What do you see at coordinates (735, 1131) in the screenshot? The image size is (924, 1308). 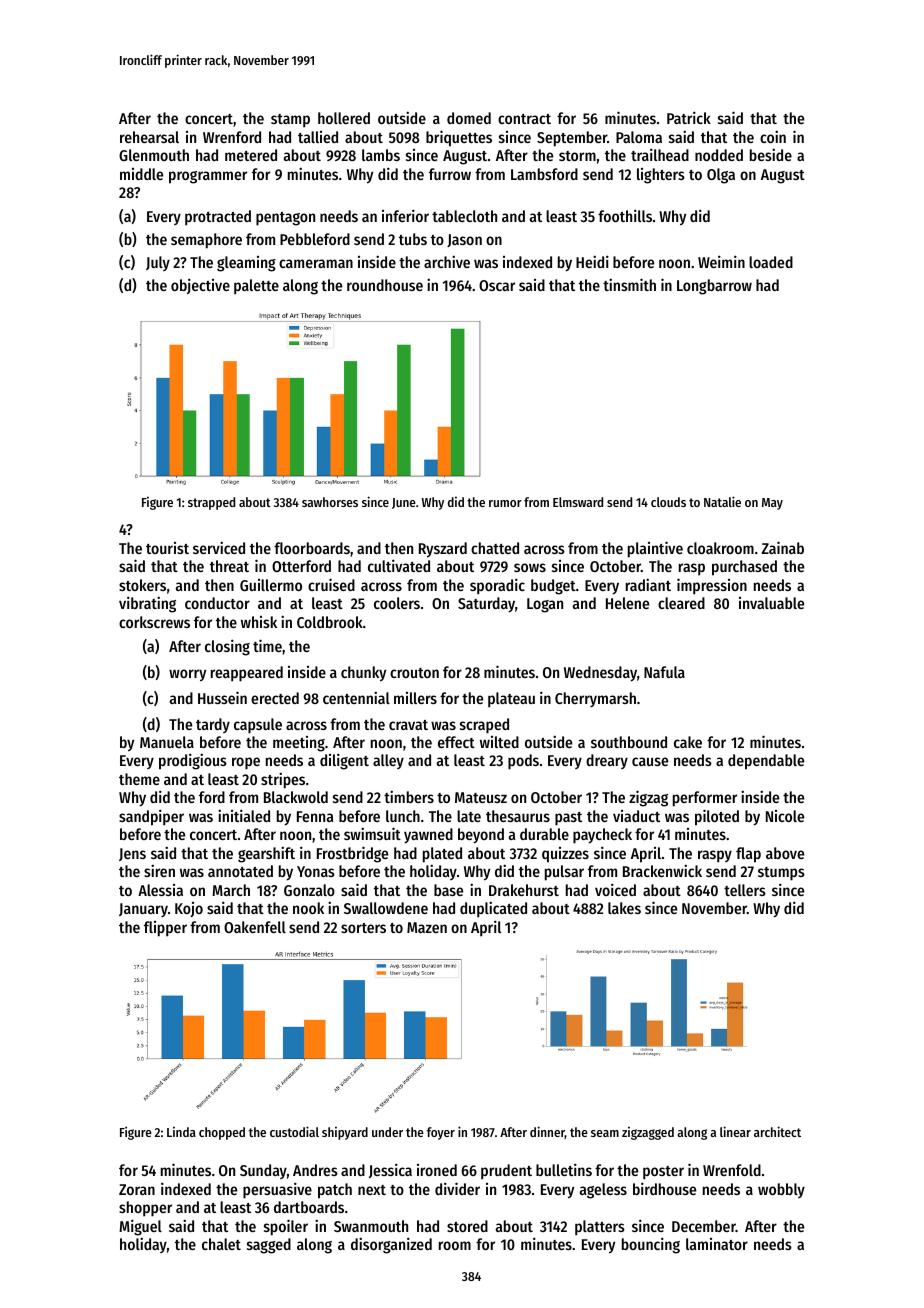 I see `linear` at bounding box center [735, 1131].
